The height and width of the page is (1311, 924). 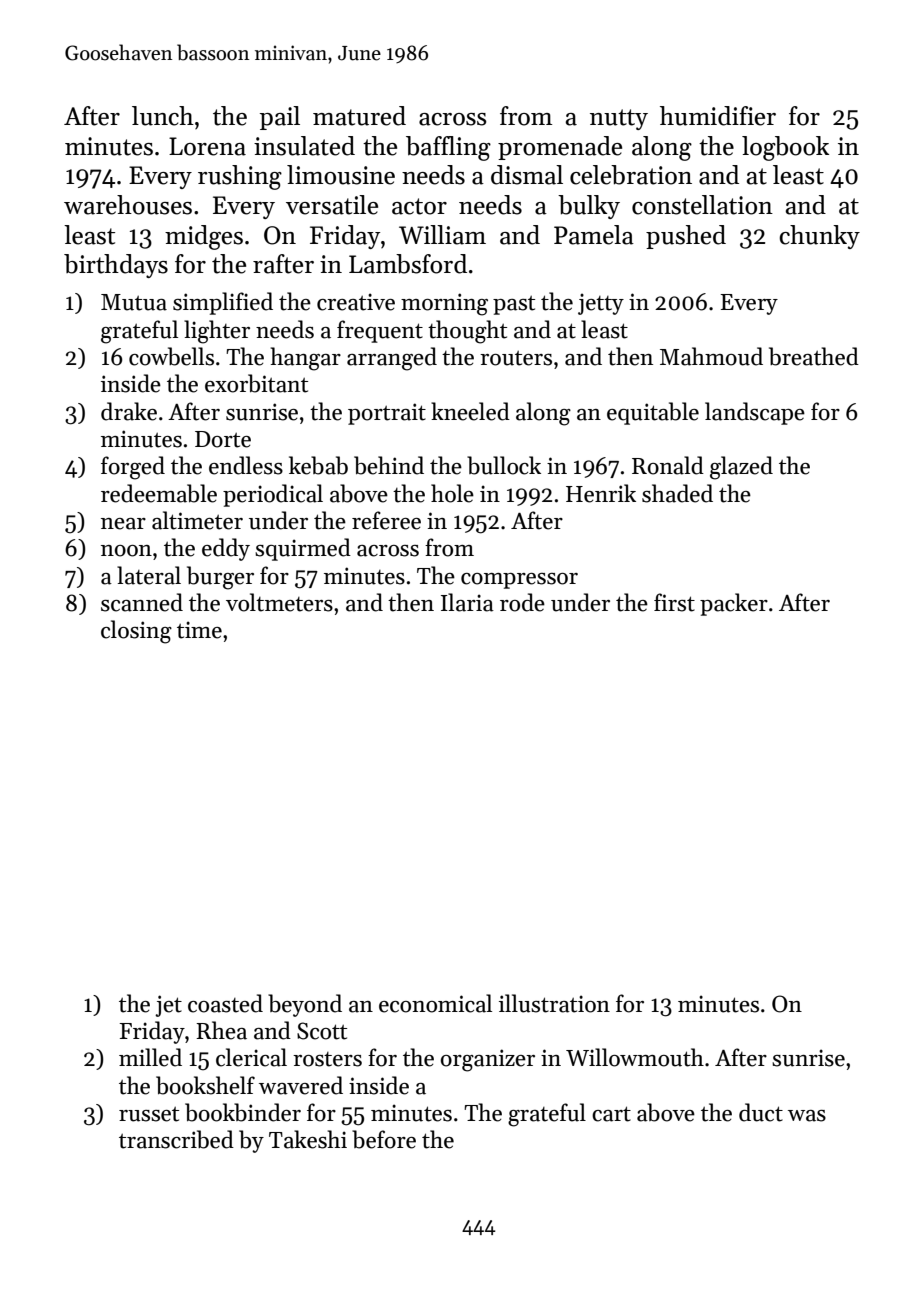 What do you see at coordinates (611, 1114) in the page?
I see `cart` at bounding box center [611, 1114].
